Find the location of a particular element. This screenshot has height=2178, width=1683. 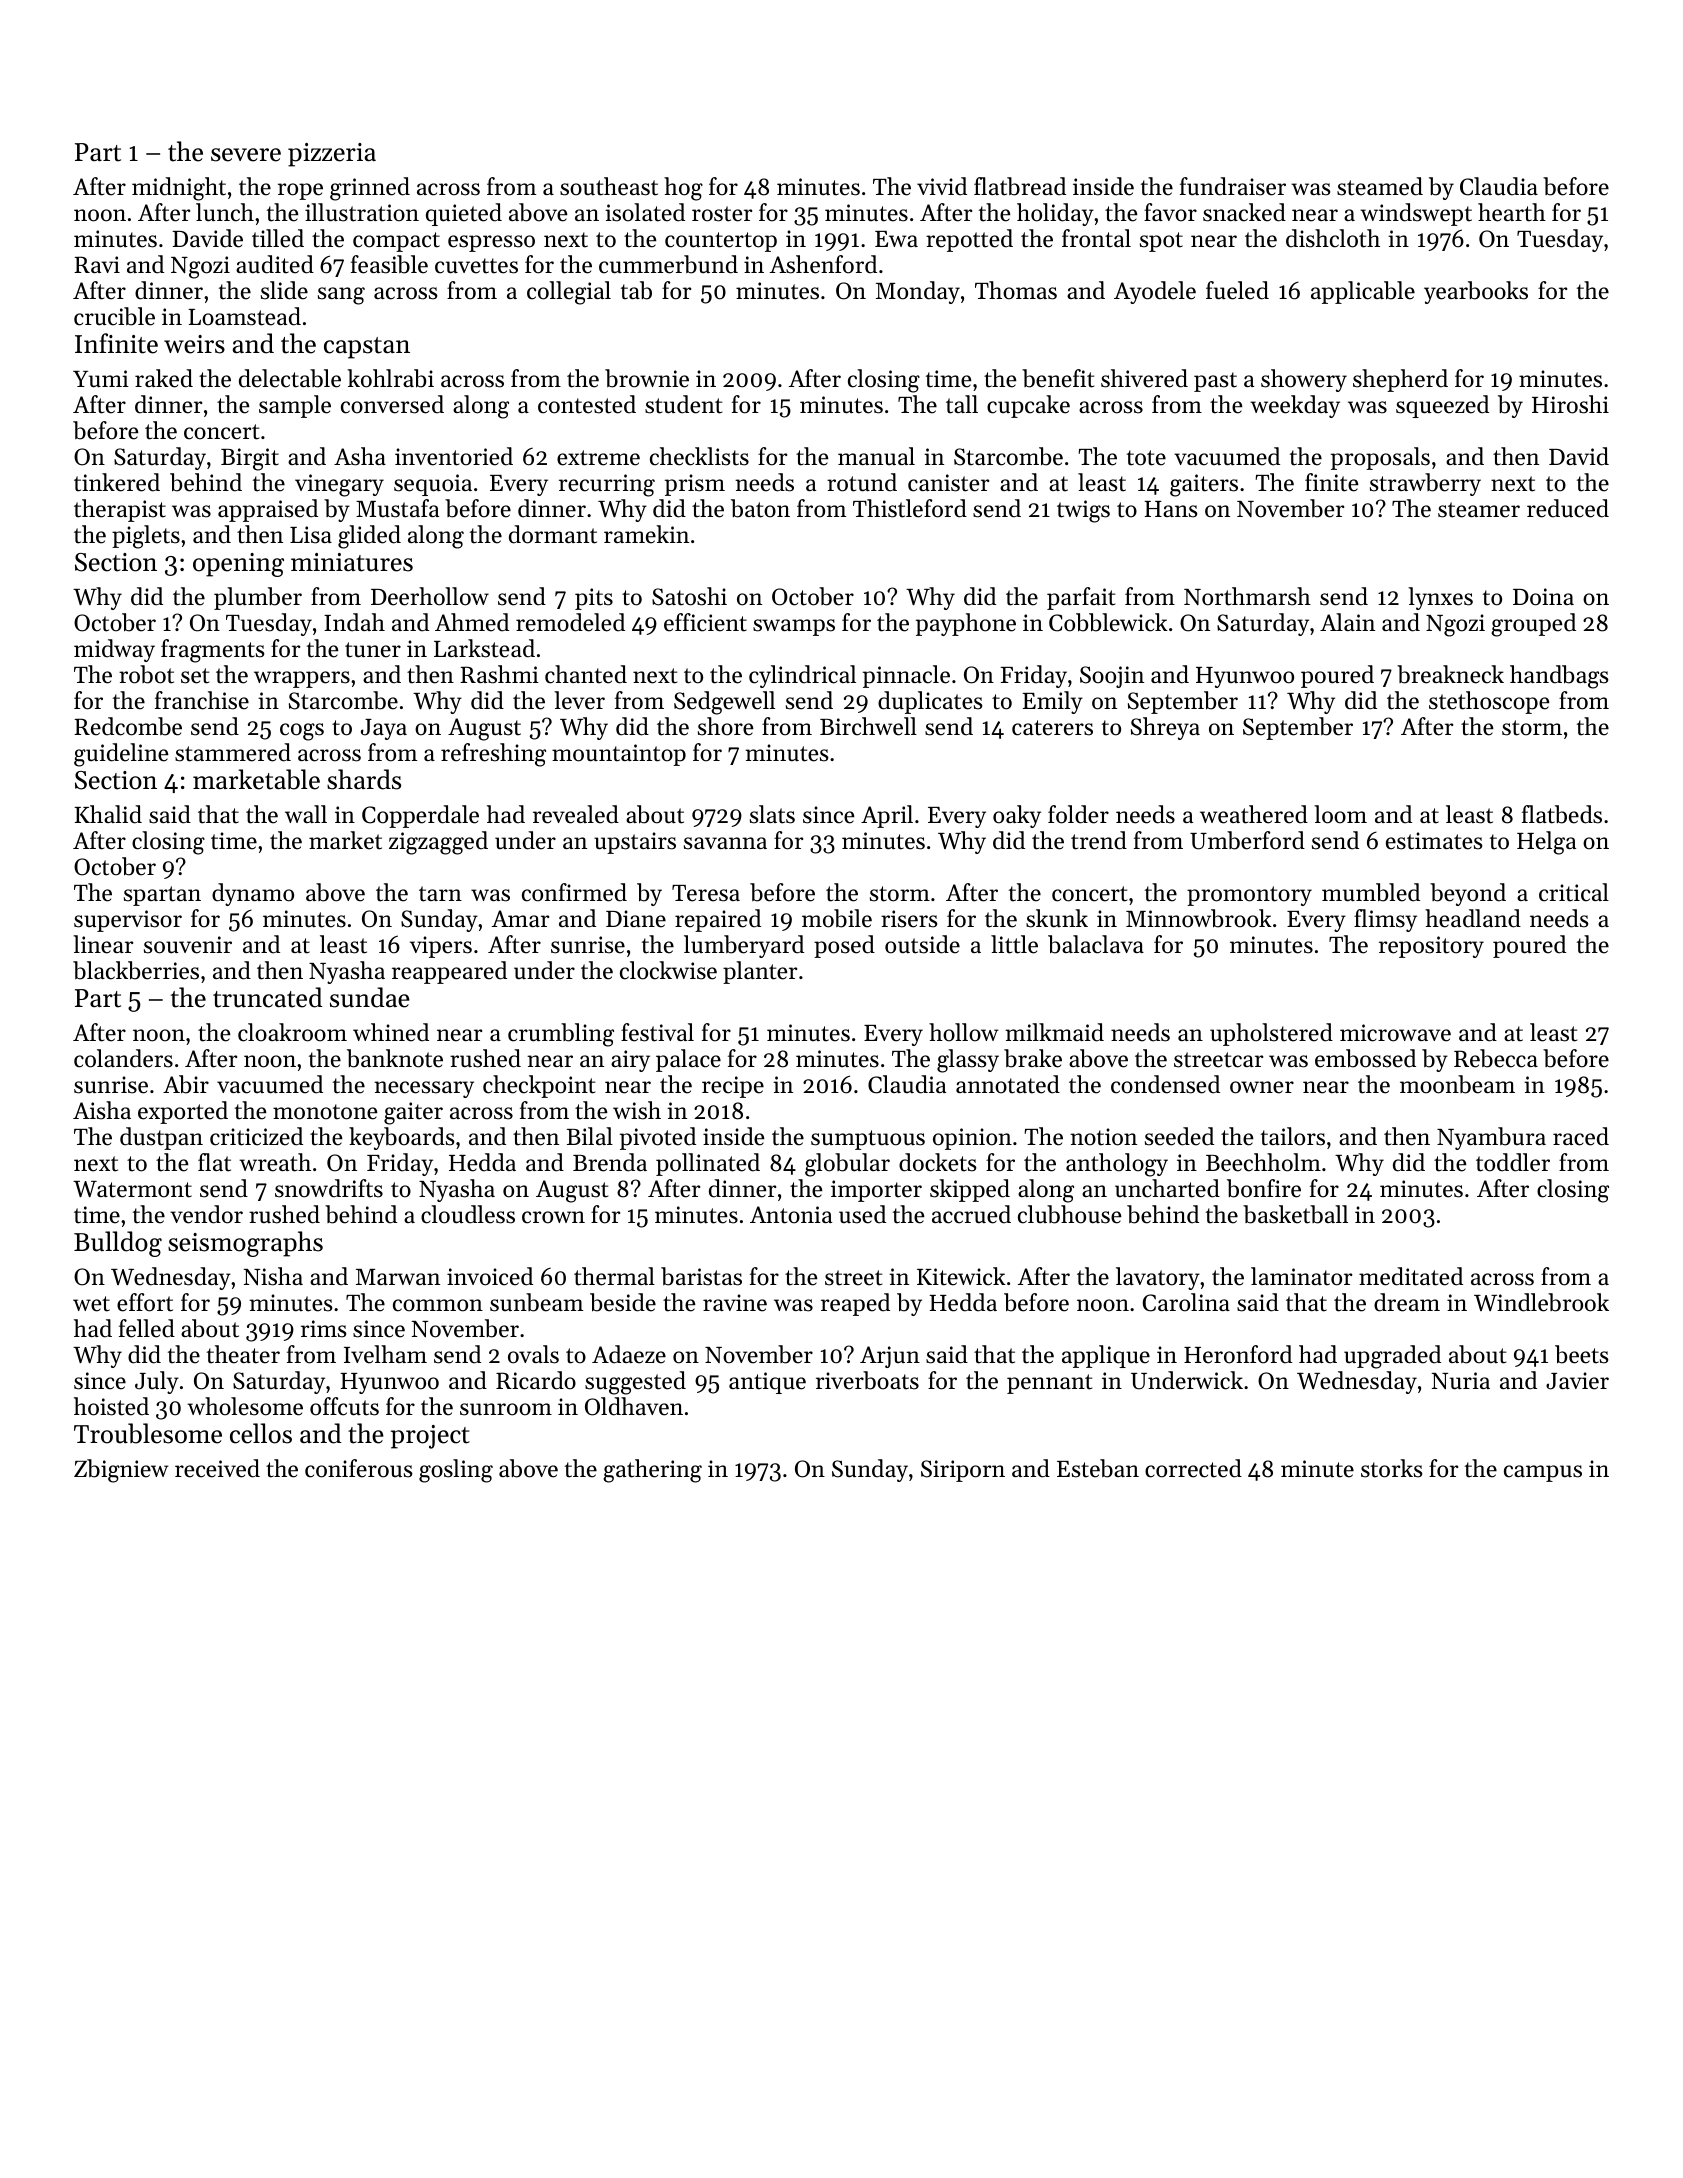

severe is located at coordinates (246, 155).
